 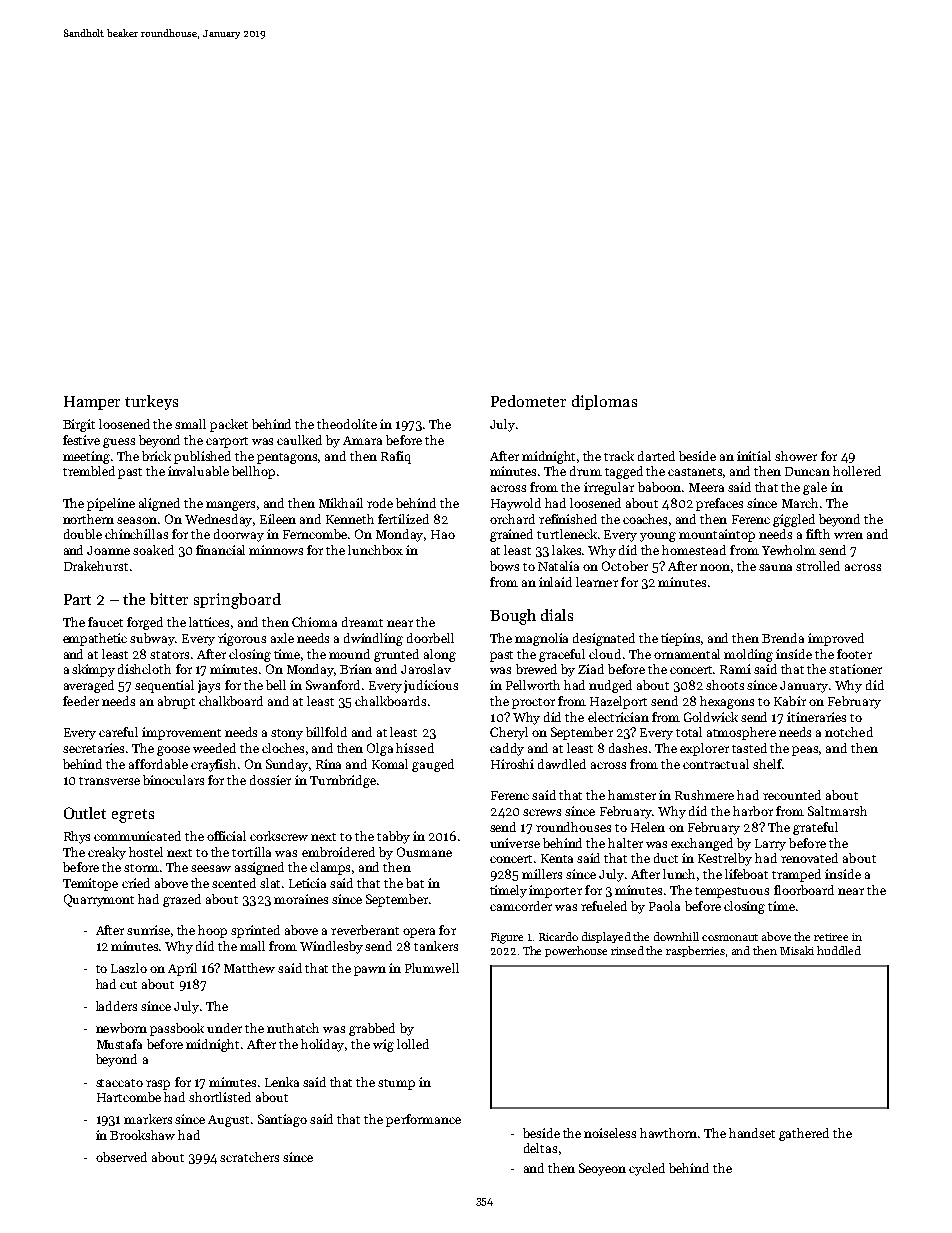 I want to click on hollered, so click(x=857, y=471).
